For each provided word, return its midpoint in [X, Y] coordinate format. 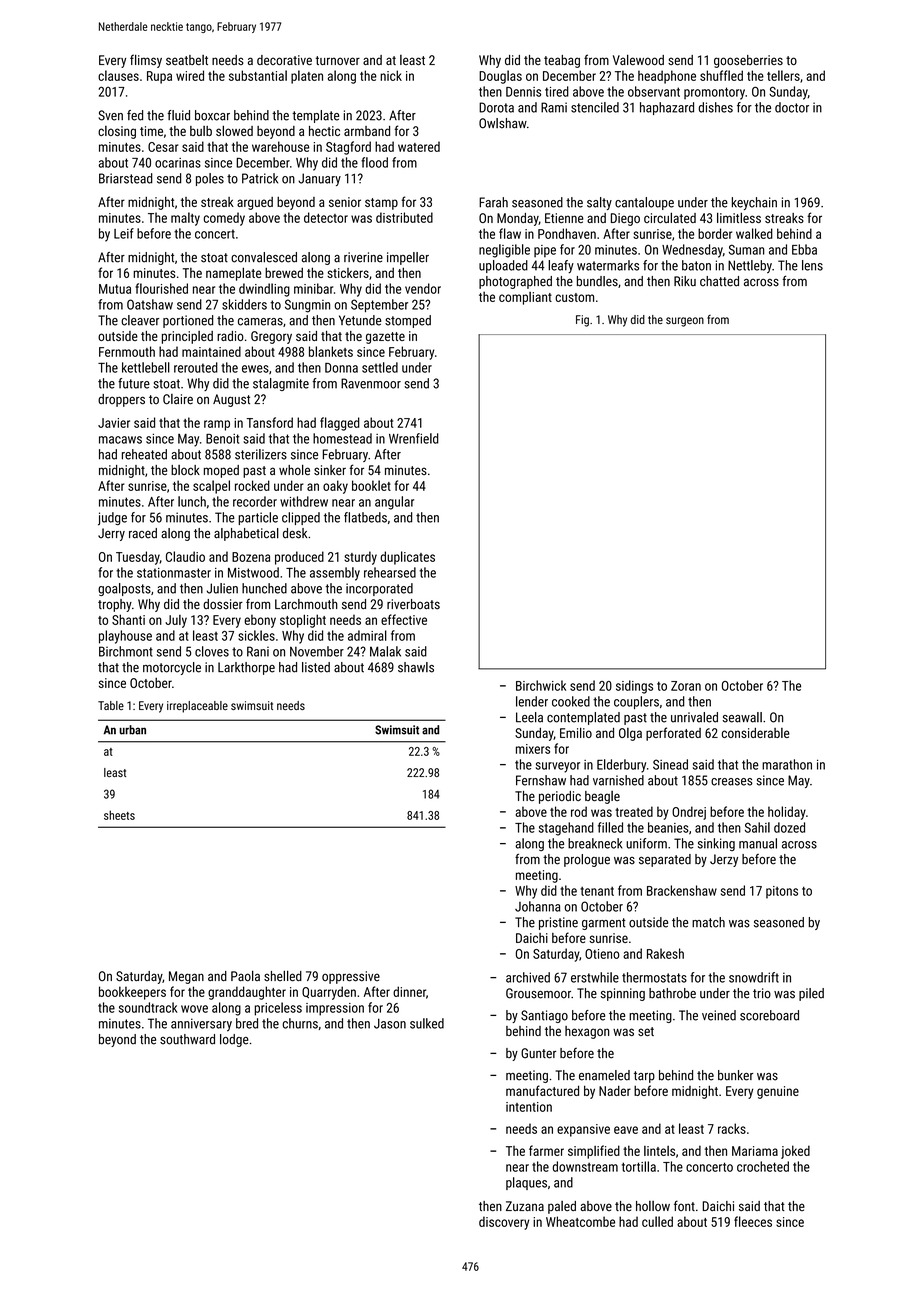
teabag [562, 61]
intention [529, 1107]
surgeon [685, 322]
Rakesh [665, 953]
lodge [234, 1040]
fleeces [753, 1221]
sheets [119, 815]
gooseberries [748, 61]
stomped [408, 321]
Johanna [537, 906]
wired [190, 75]
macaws [120, 440]
